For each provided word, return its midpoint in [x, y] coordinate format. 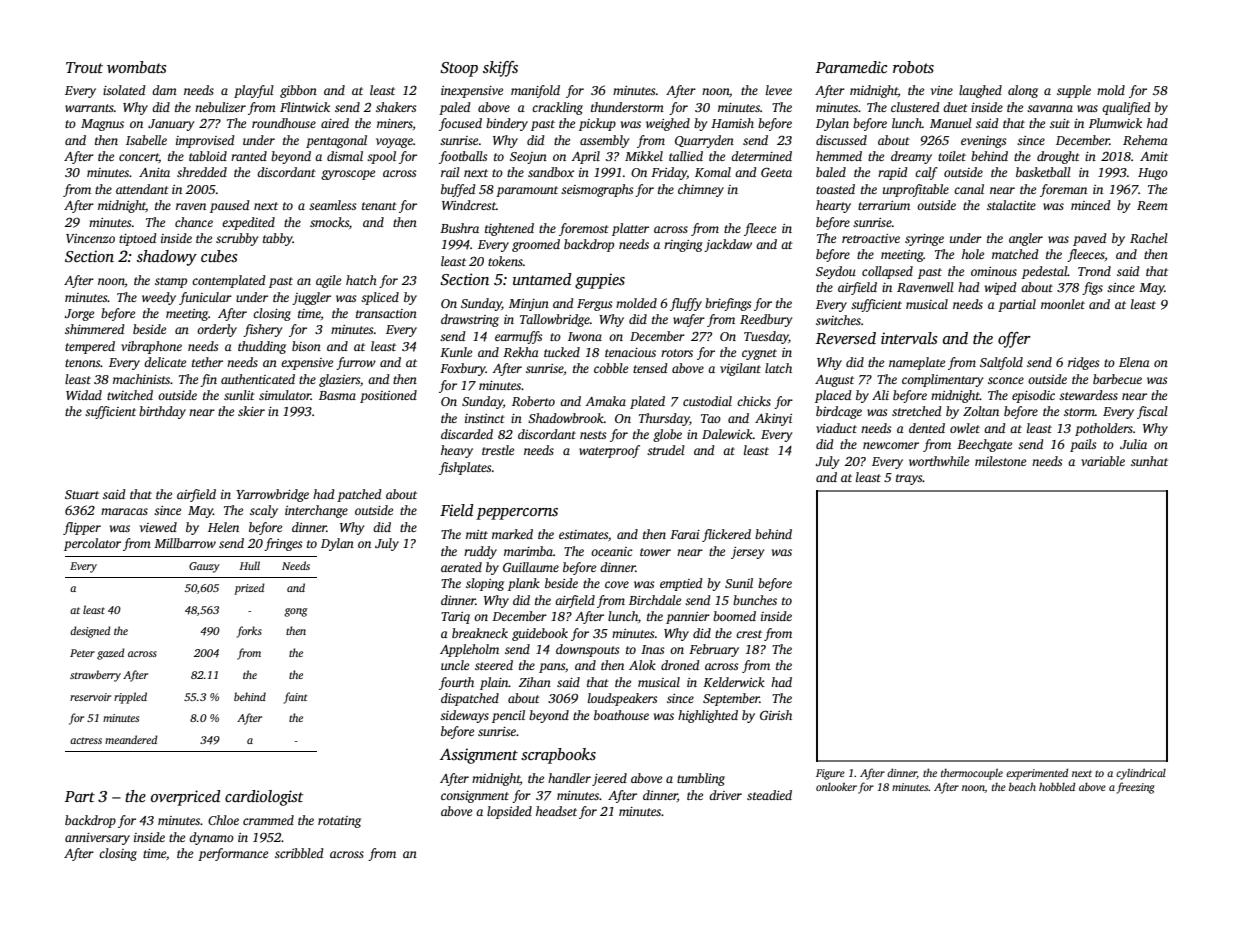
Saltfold [1001, 363]
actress [86, 740]
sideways [464, 716]
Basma [337, 395]
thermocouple [972, 774]
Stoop [459, 69]
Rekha [521, 352]
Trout [84, 67]
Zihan [535, 682]
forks [249, 632]
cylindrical [1141, 774]
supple [1074, 91]
